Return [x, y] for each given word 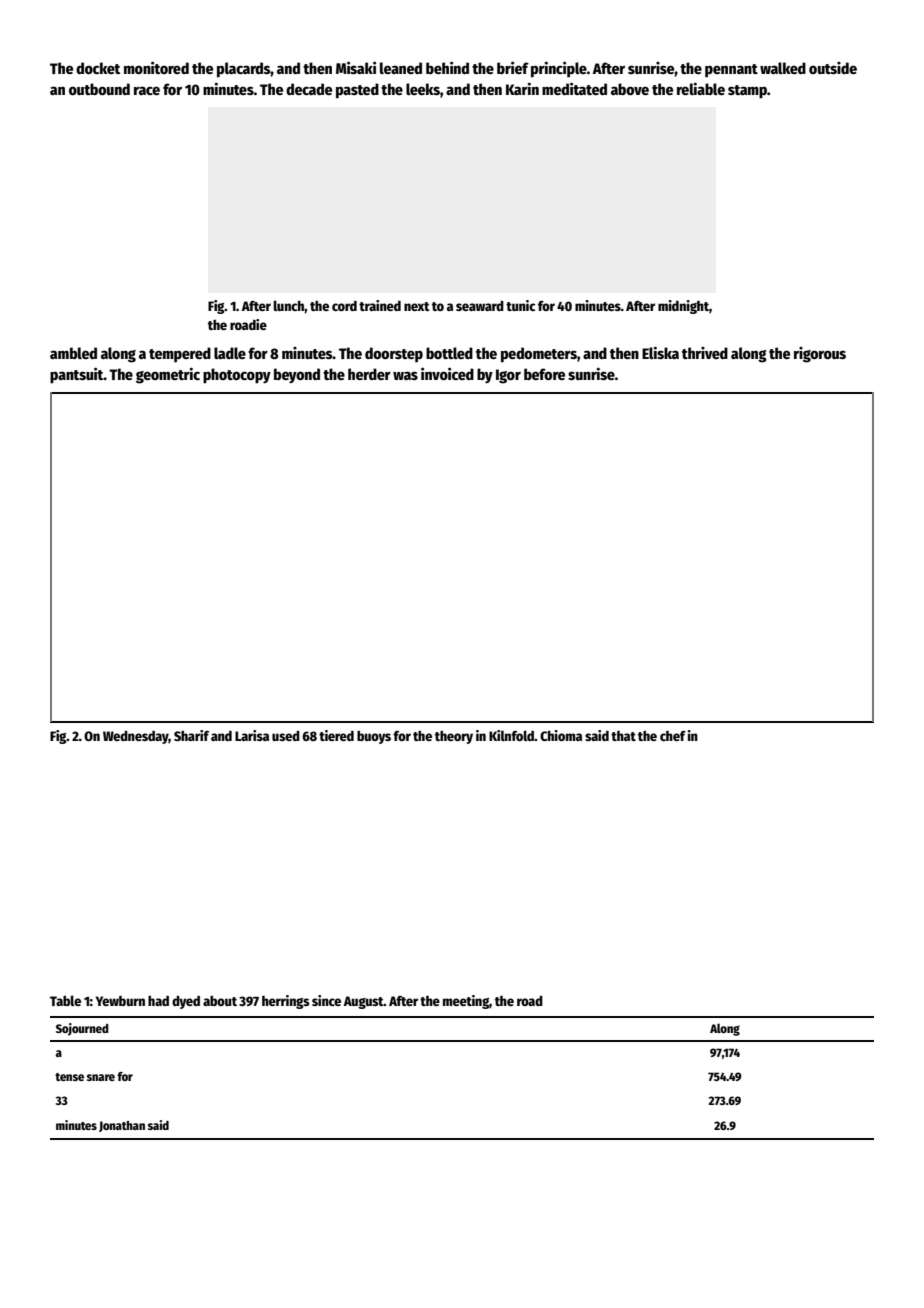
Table [65, 1000]
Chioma [561, 735]
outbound [99, 89]
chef [673, 736]
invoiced [447, 373]
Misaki [356, 67]
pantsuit [77, 375]
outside [833, 68]
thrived [705, 353]
